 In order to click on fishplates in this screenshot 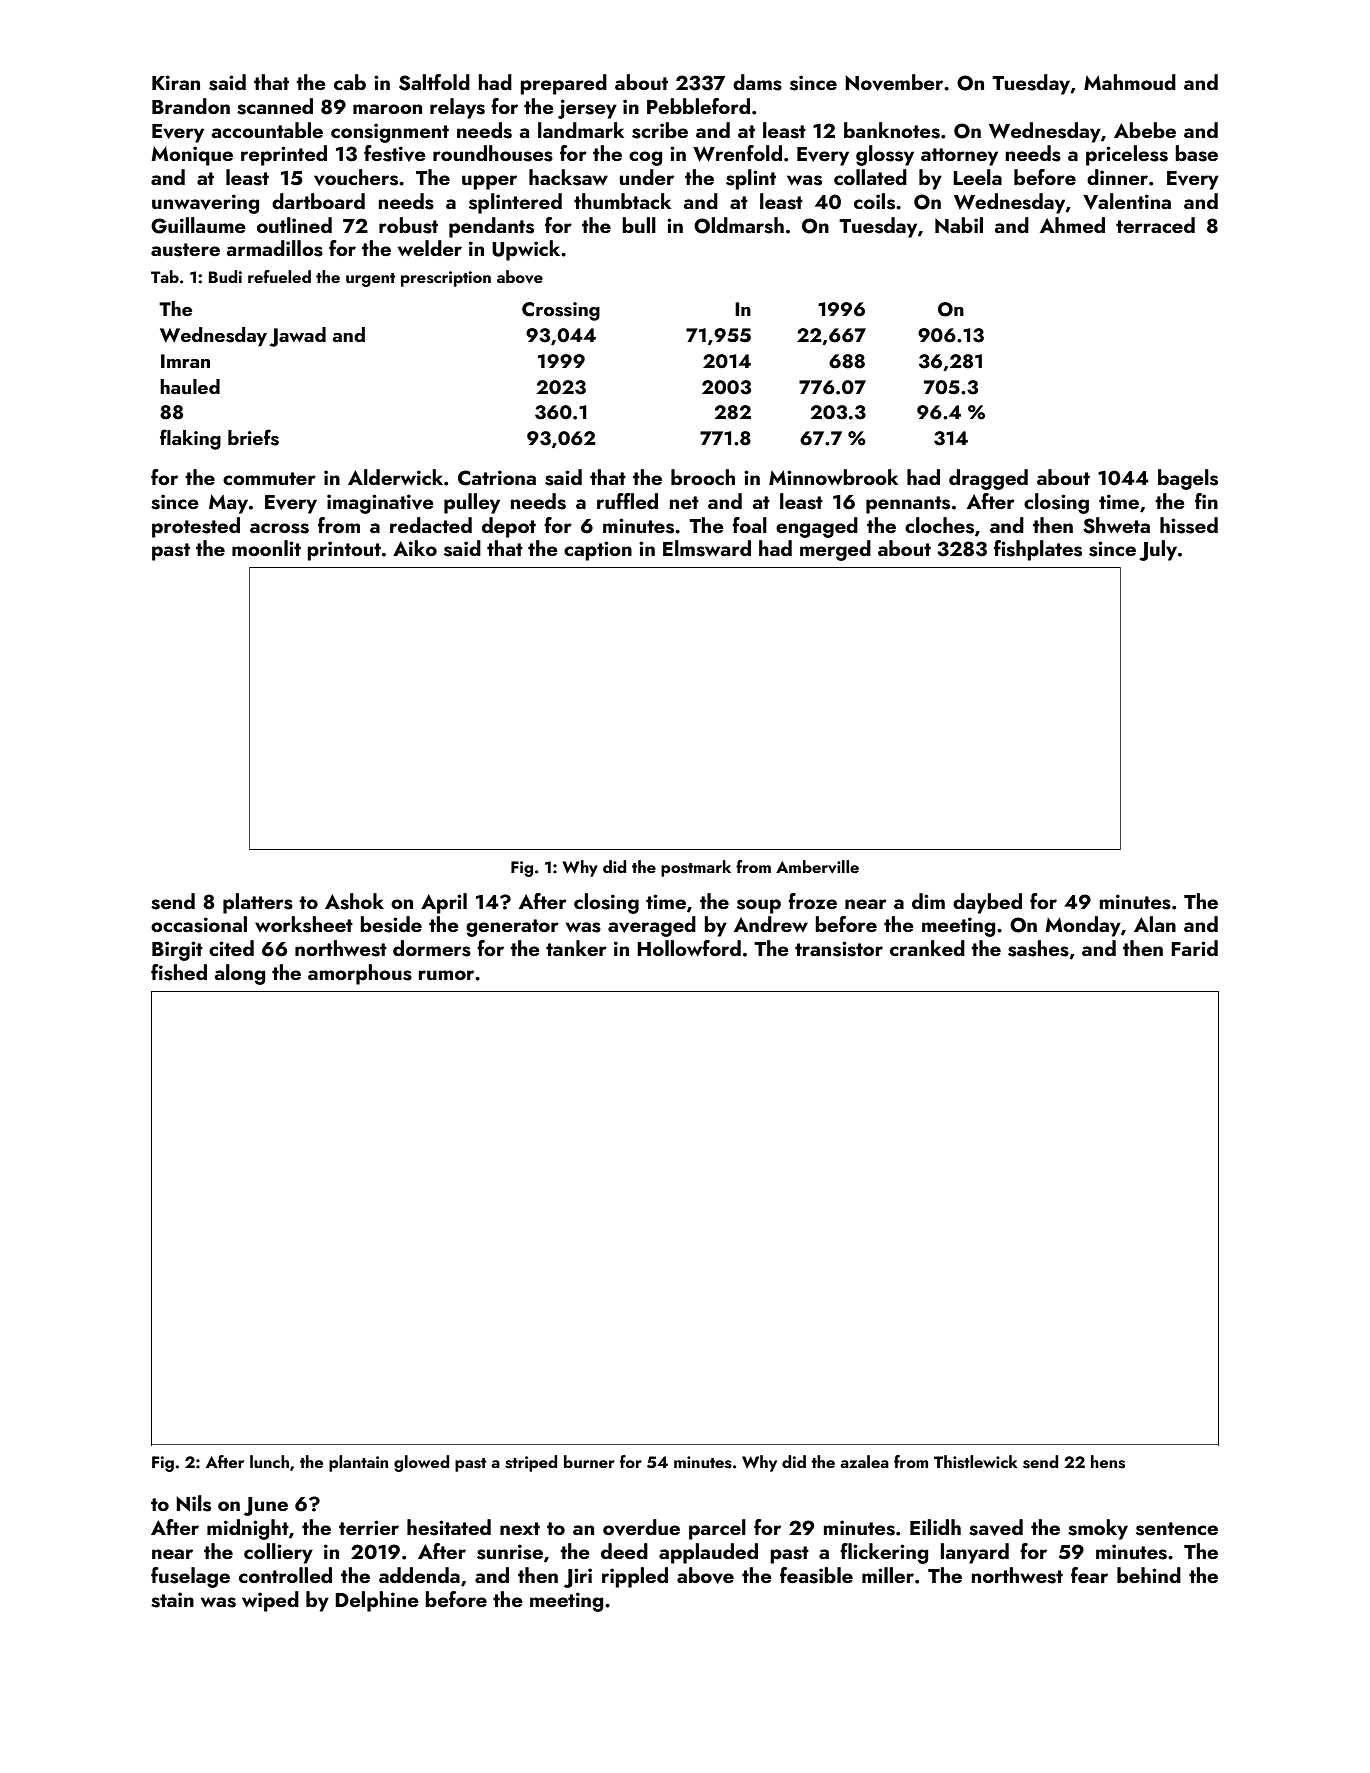, I will do `click(1038, 550)`.
